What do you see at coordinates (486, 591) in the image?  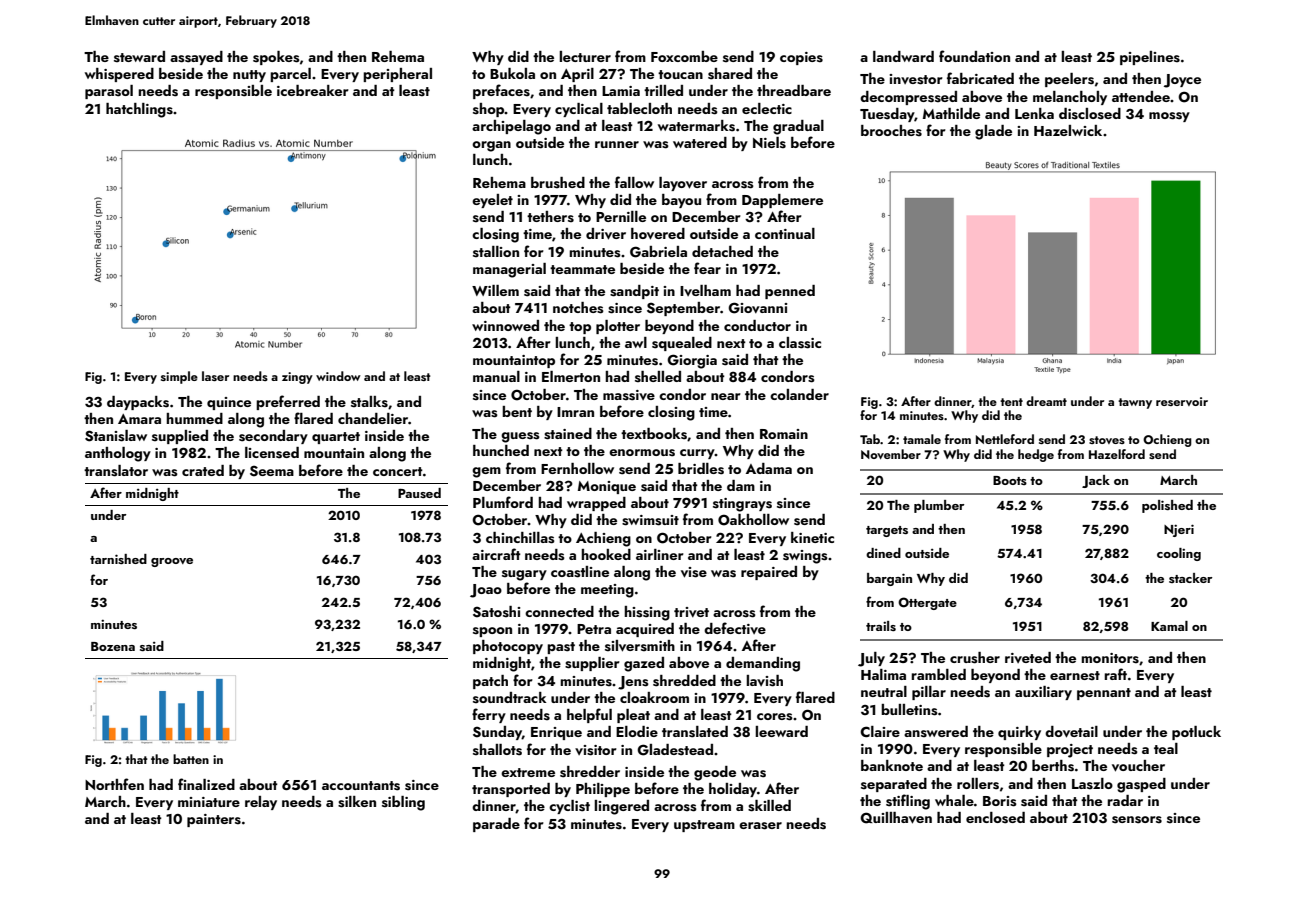 I see `Joao` at bounding box center [486, 591].
